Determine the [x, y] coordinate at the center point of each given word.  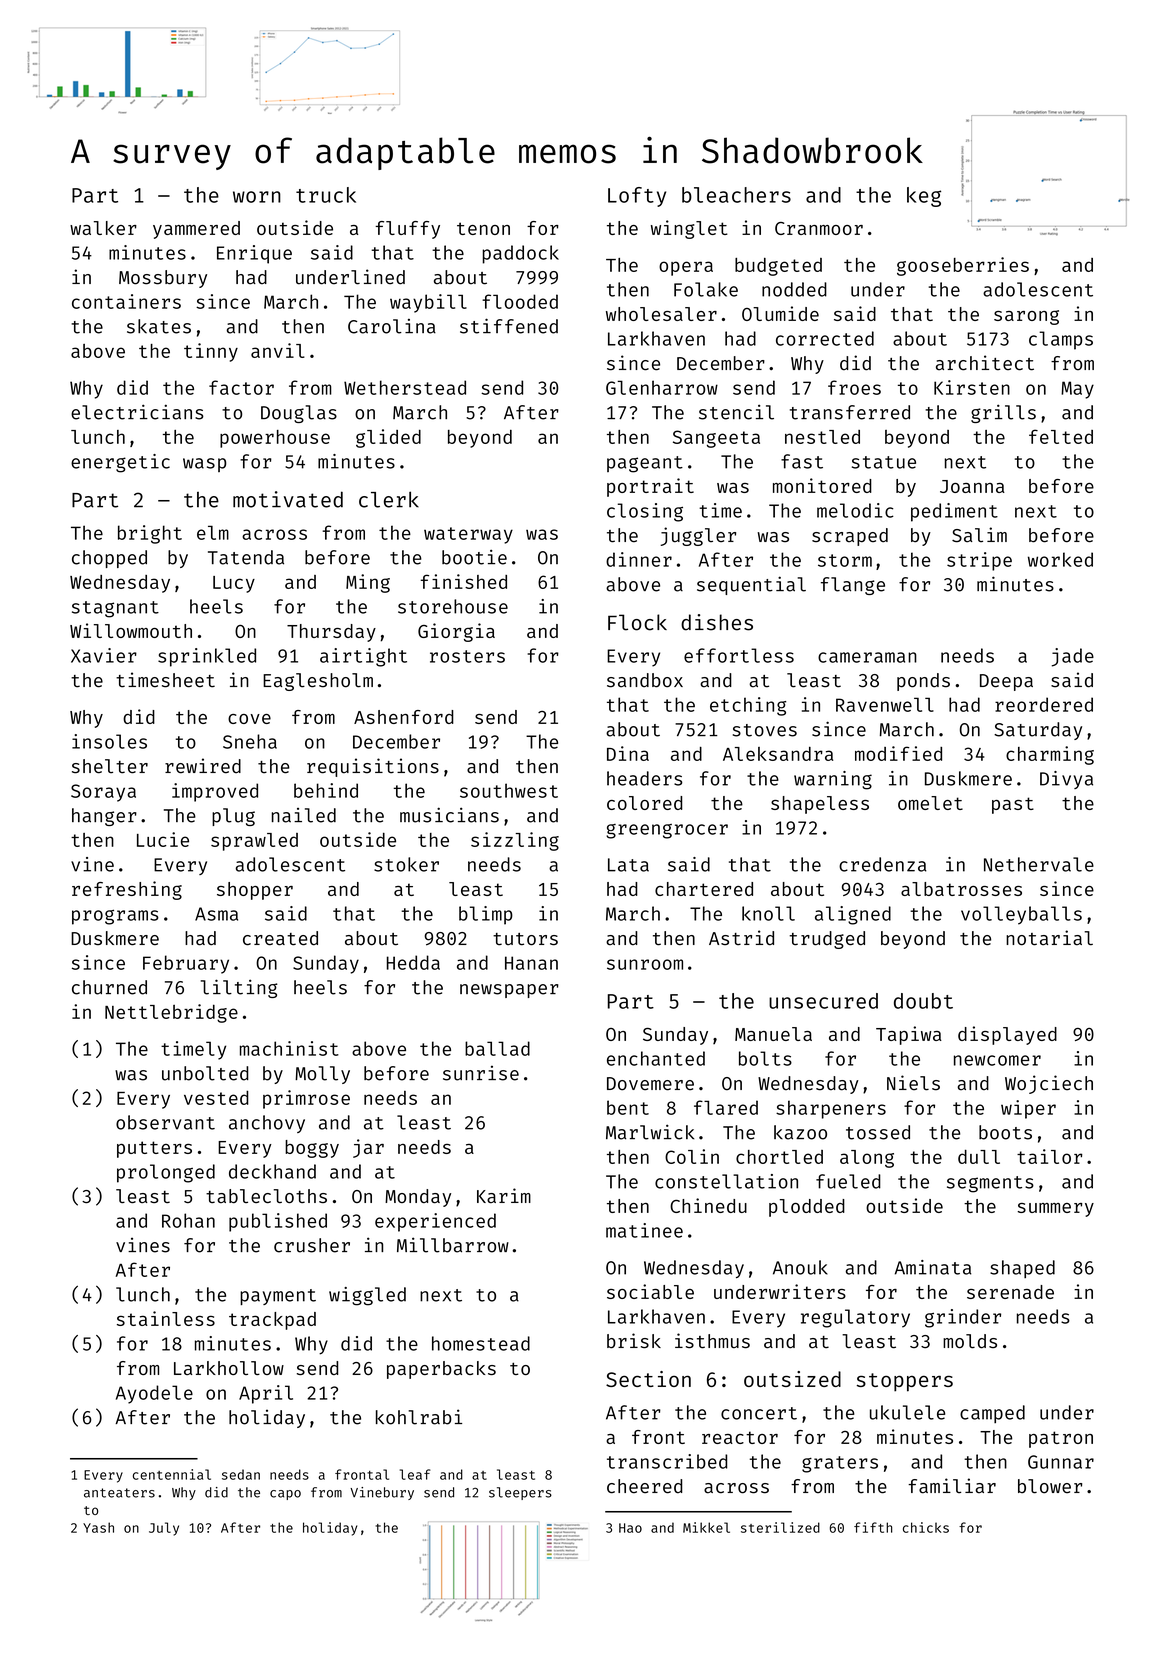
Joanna [972, 486]
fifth [873, 1527]
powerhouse [275, 439]
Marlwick [650, 1132]
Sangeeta [716, 439]
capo [285, 1495]
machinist [289, 1048]
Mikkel [706, 1527]
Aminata [933, 1267]
